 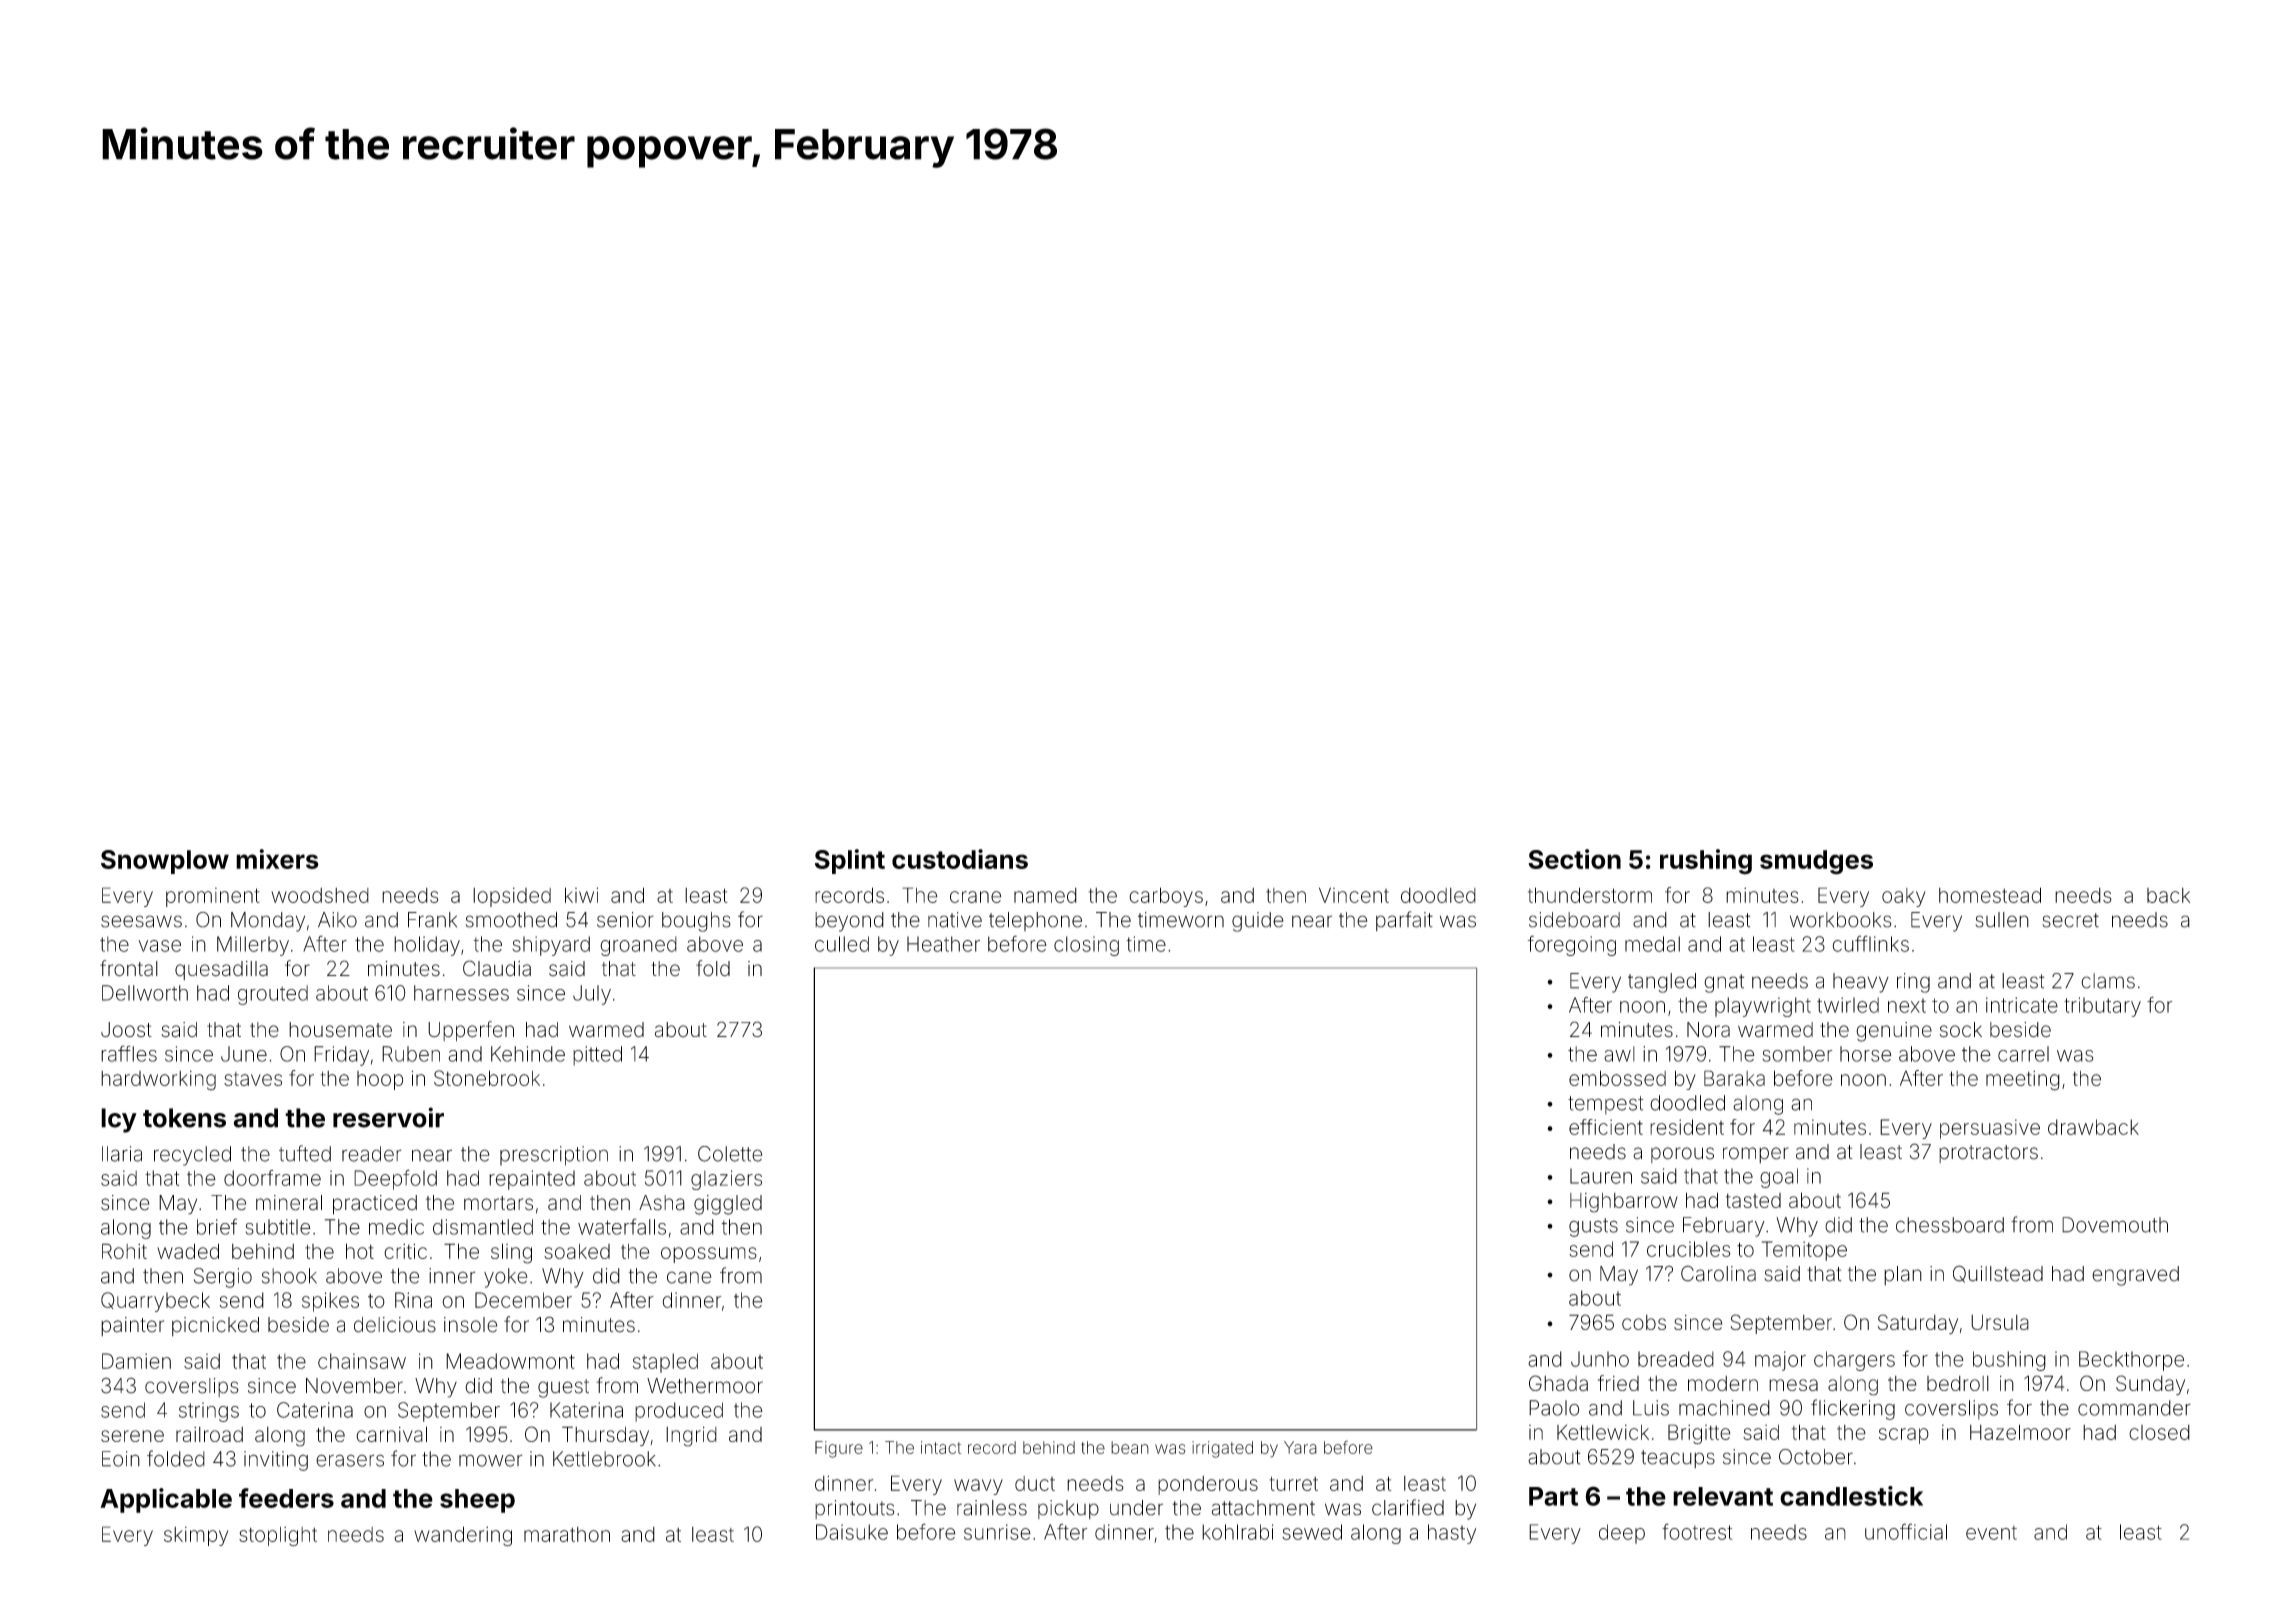 I want to click on tributary, so click(x=2102, y=1007).
